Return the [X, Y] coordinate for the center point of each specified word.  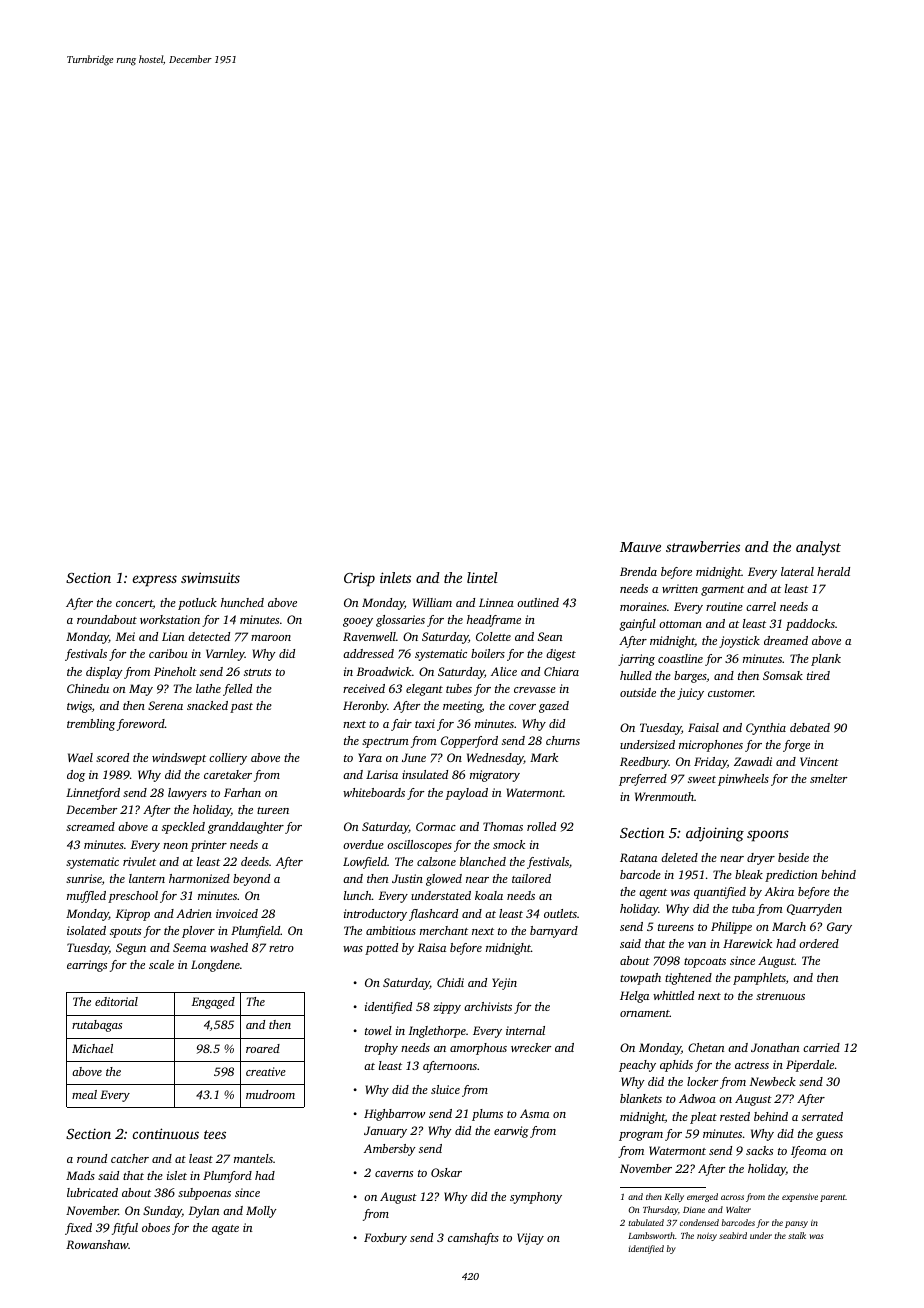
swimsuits [210, 577]
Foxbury [385, 1239]
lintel [482, 577]
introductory [375, 915]
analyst [818, 548]
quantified [720, 893]
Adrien [194, 913]
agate [225, 1230]
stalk [797, 1235]
